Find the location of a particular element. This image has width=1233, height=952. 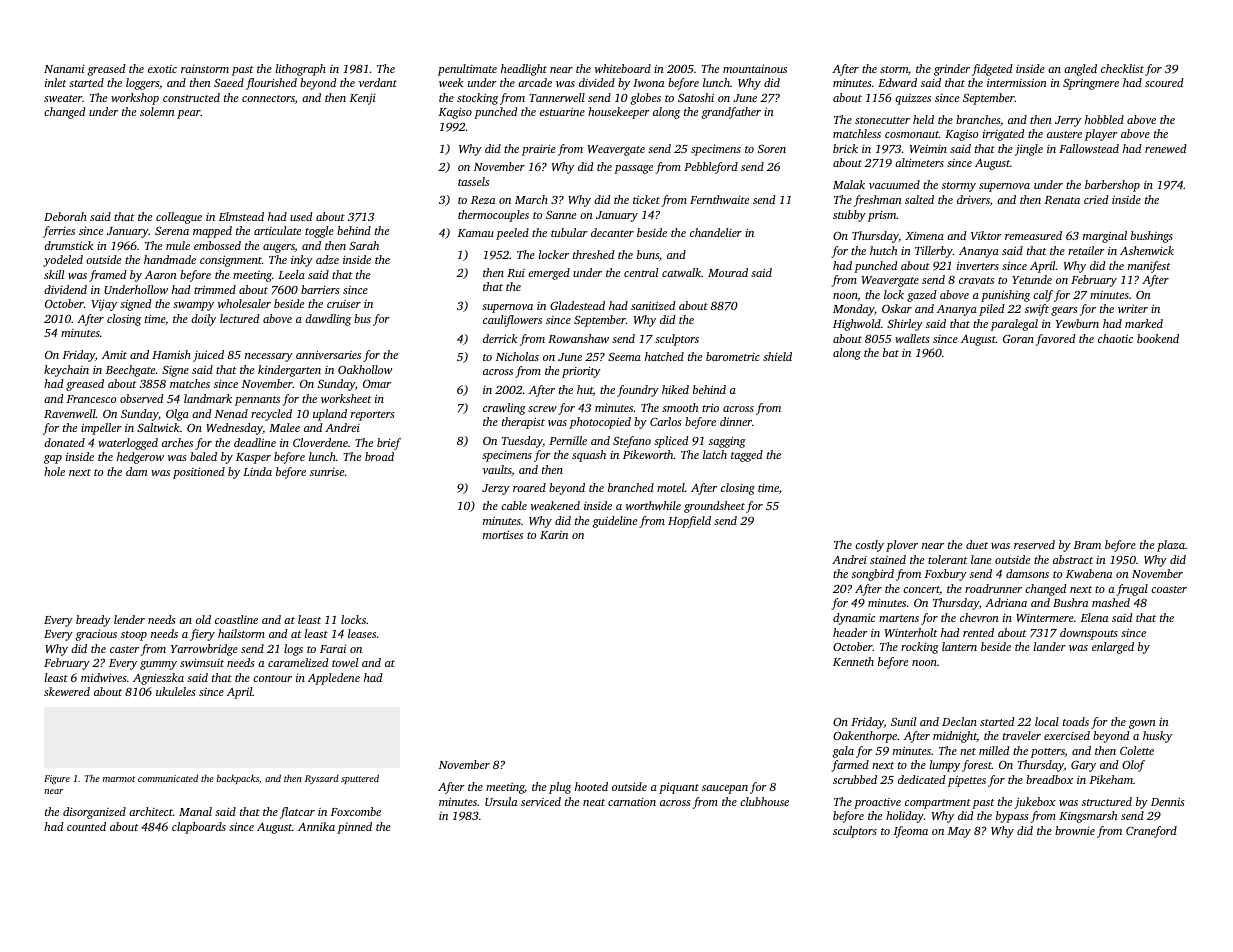

dinner is located at coordinates (736, 421).
